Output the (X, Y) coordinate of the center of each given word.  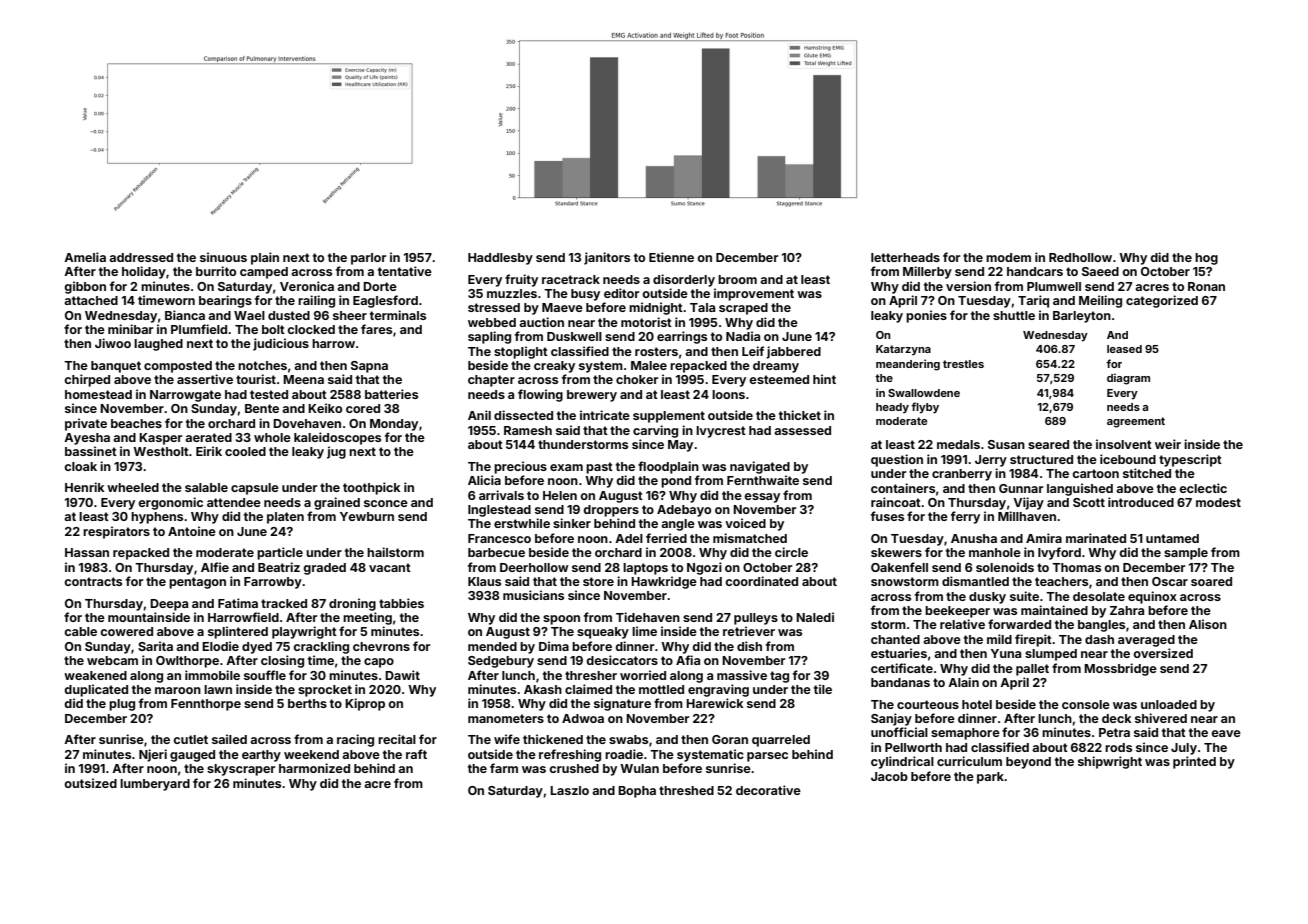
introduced (1141, 502)
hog (1206, 259)
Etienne (671, 257)
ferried (666, 538)
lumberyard (155, 785)
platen (285, 518)
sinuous (223, 257)
